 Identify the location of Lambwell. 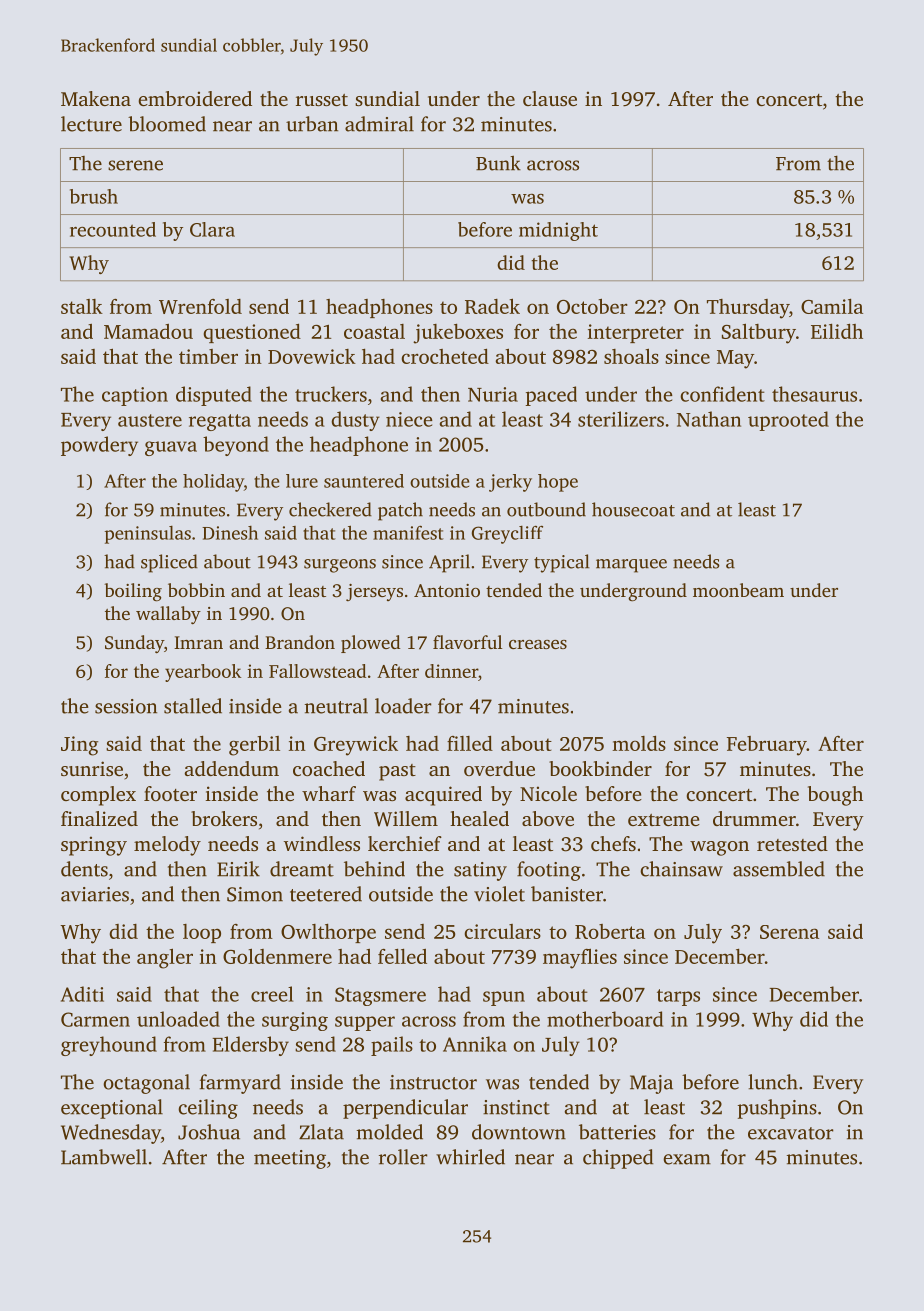
(104, 1157).
